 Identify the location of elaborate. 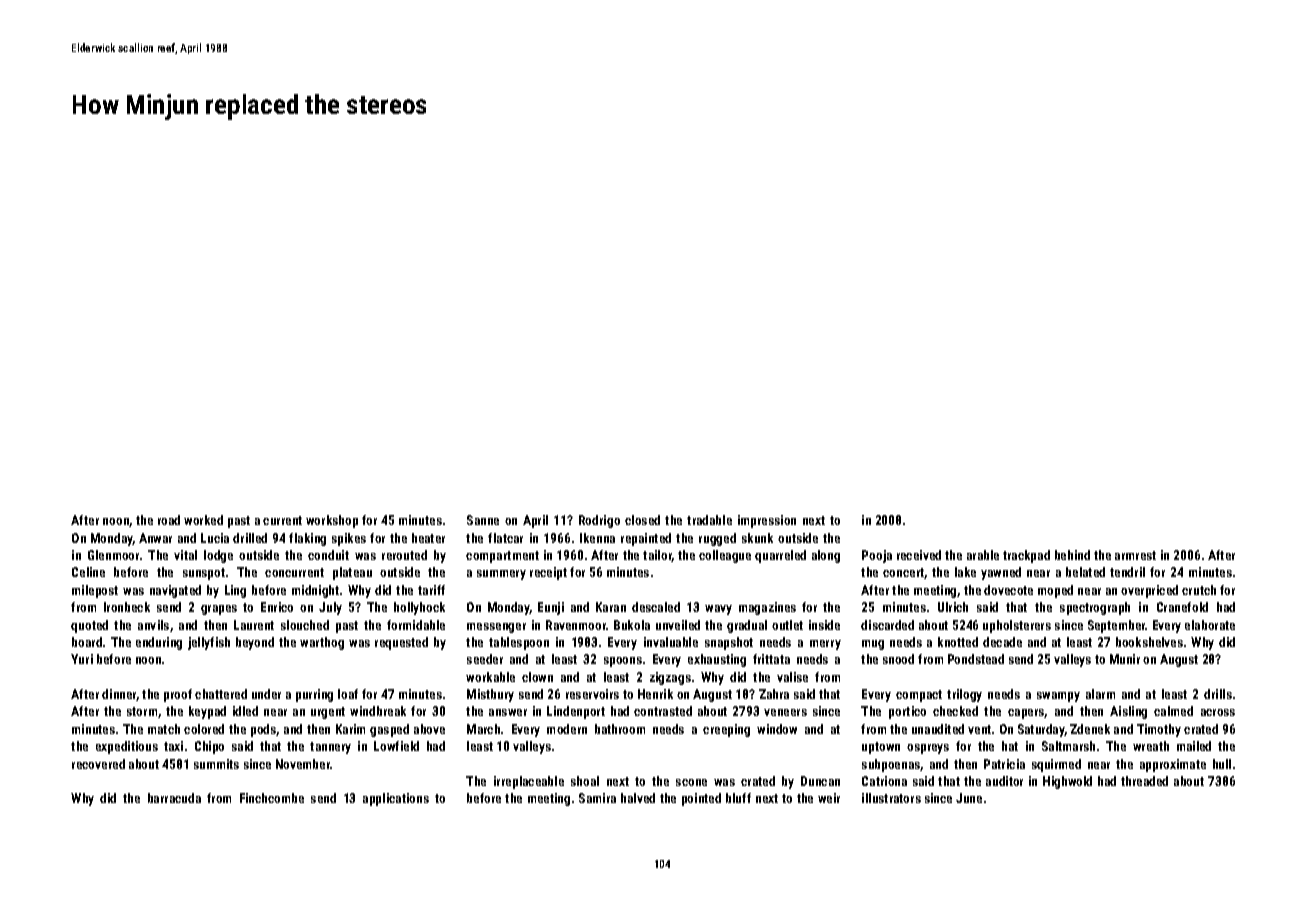
(1210, 625).
